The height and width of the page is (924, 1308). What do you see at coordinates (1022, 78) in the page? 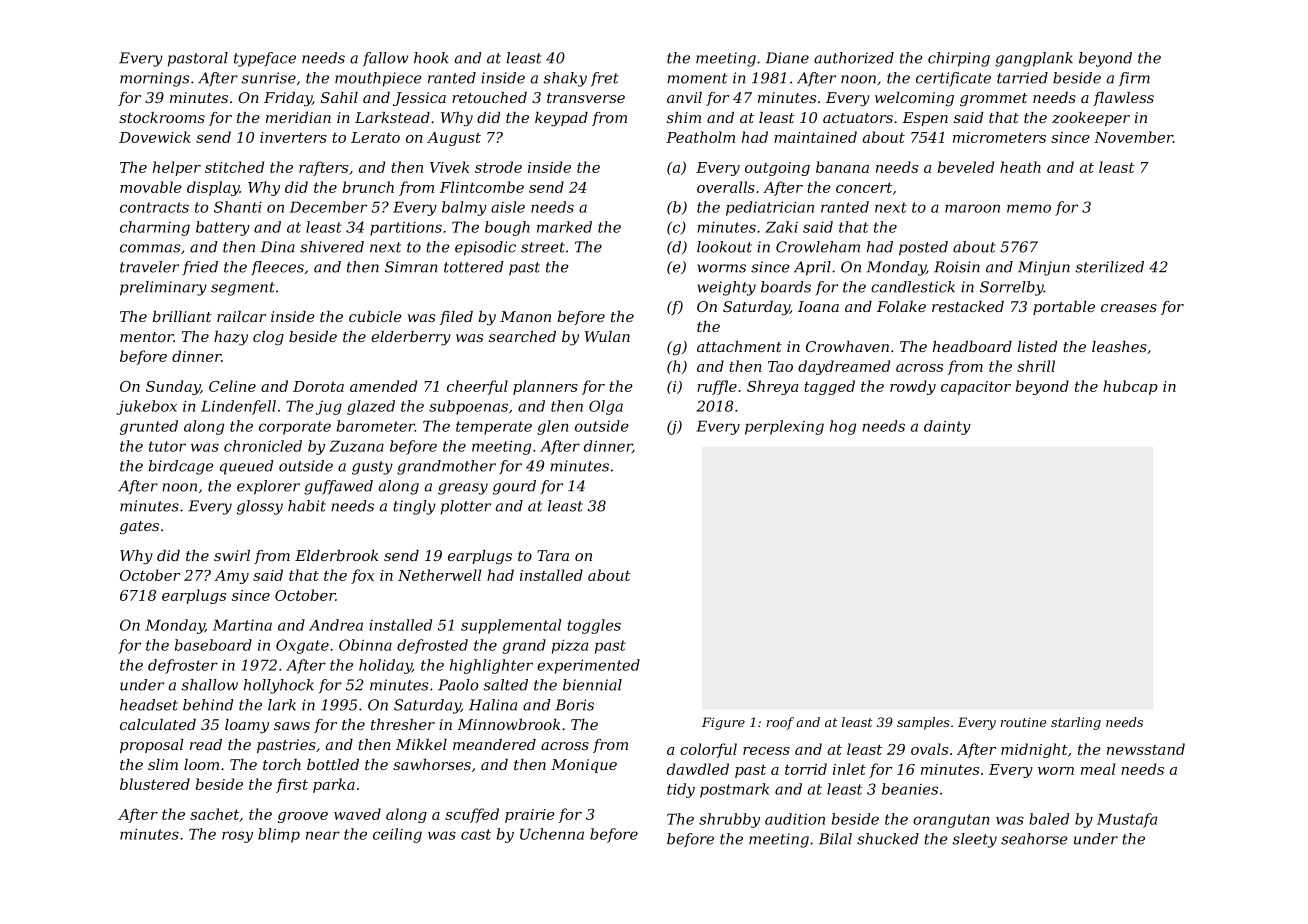
I see `tarried` at bounding box center [1022, 78].
